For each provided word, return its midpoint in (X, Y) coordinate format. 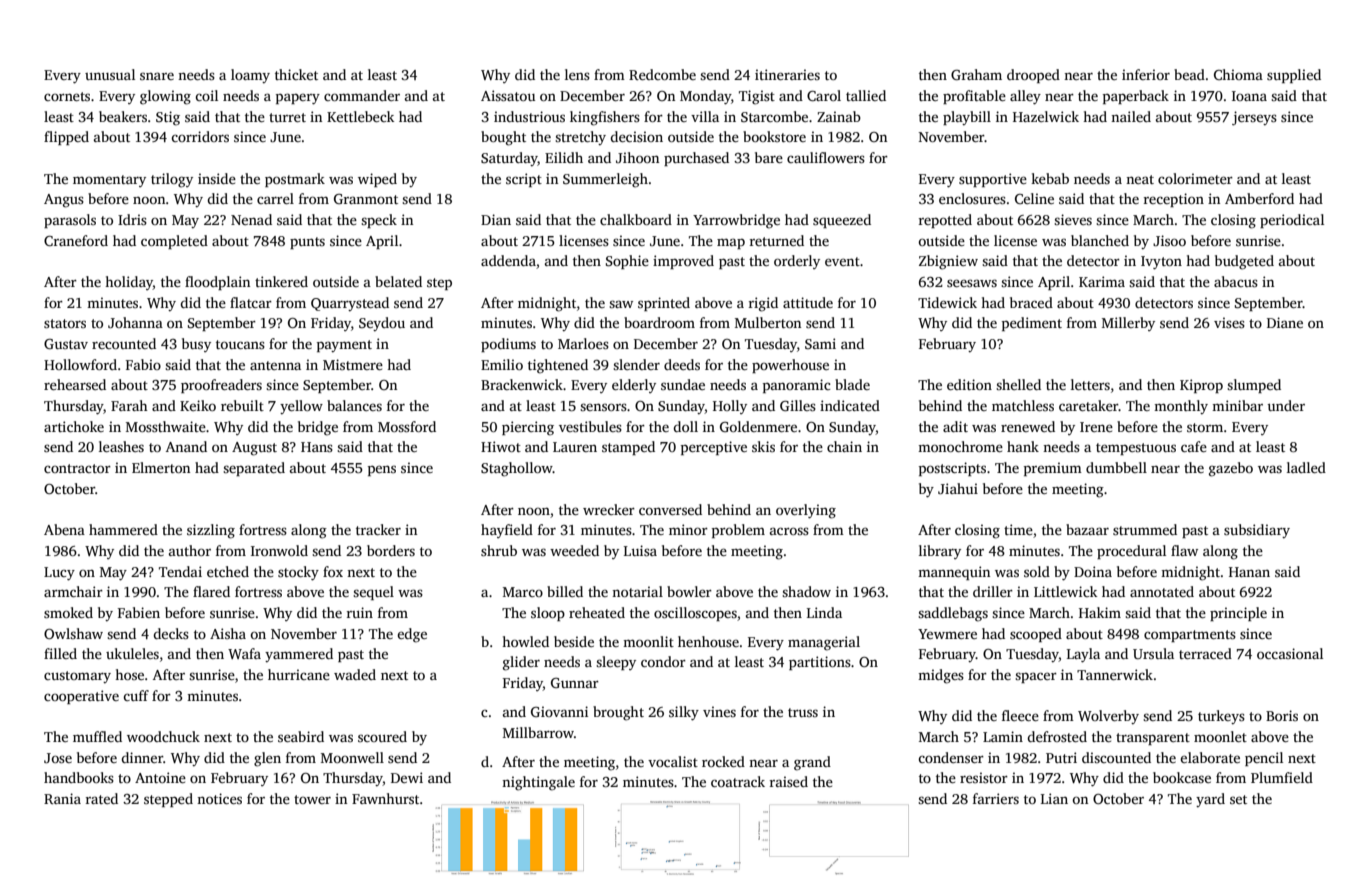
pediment (1032, 324)
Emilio (502, 364)
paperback (1136, 97)
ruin (360, 612)
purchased (696, 159)
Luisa (640, 550)
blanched (1100, 240)
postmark (295, 180)
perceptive (714, 448)
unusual (110, 74)
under (1286, 405)
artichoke (74, 426)
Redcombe (662, 74)
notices (219, 798)
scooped (1036, 635)
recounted (124, 343)
